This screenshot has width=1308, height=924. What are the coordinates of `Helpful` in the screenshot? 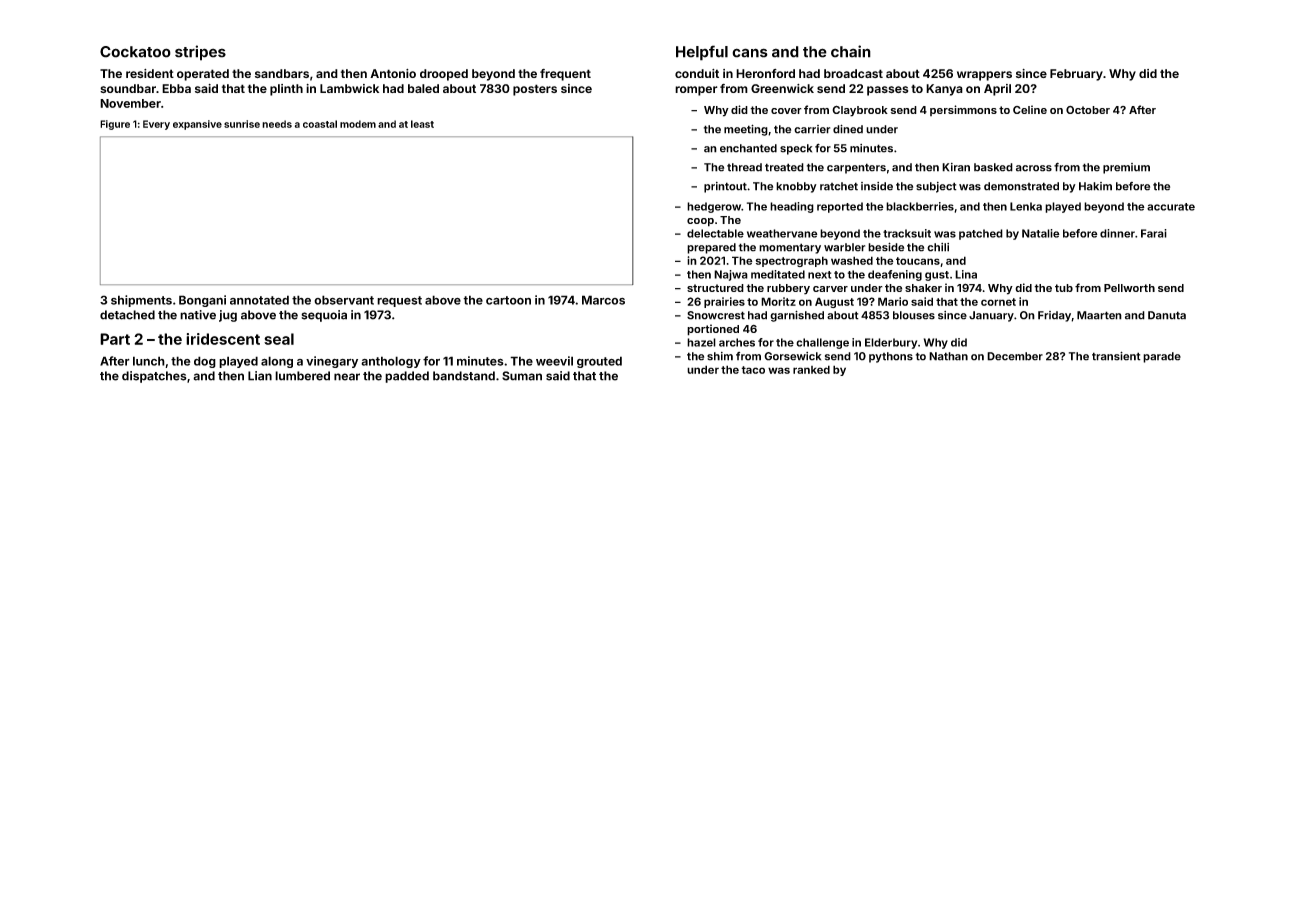 It's located at (702, 53).
